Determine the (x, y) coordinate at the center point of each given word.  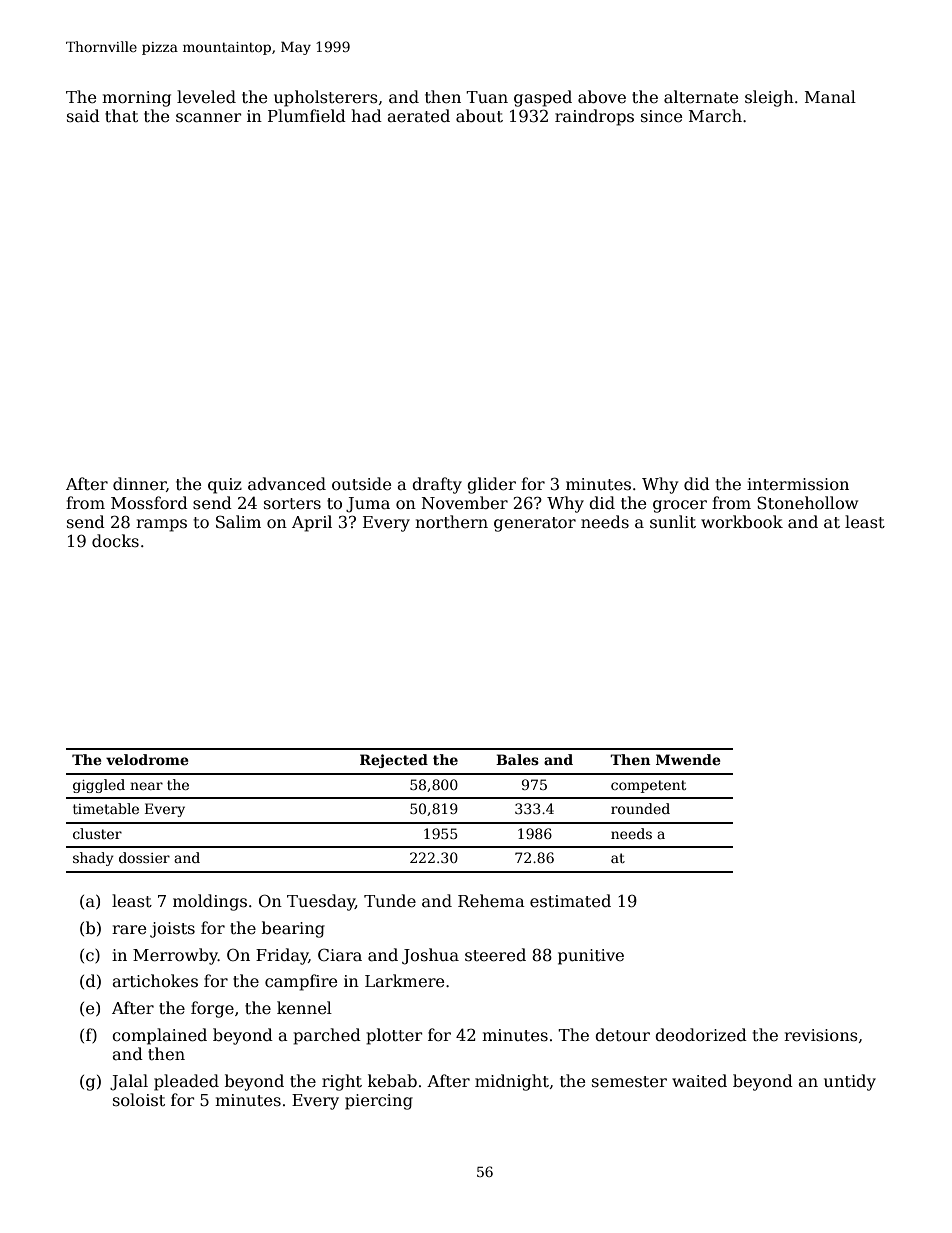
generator (535, 524)
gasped (543, 98)
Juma (368, 505)
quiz (225, 486)
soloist (139, 1100)
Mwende (688, 759)
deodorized (701, 1035)
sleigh (769, 98)
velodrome (147, 759)
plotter (394, 1036)
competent (648, 786)
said (83, 115)
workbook (742, 521)
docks (115, 540)
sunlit (673, 522)
